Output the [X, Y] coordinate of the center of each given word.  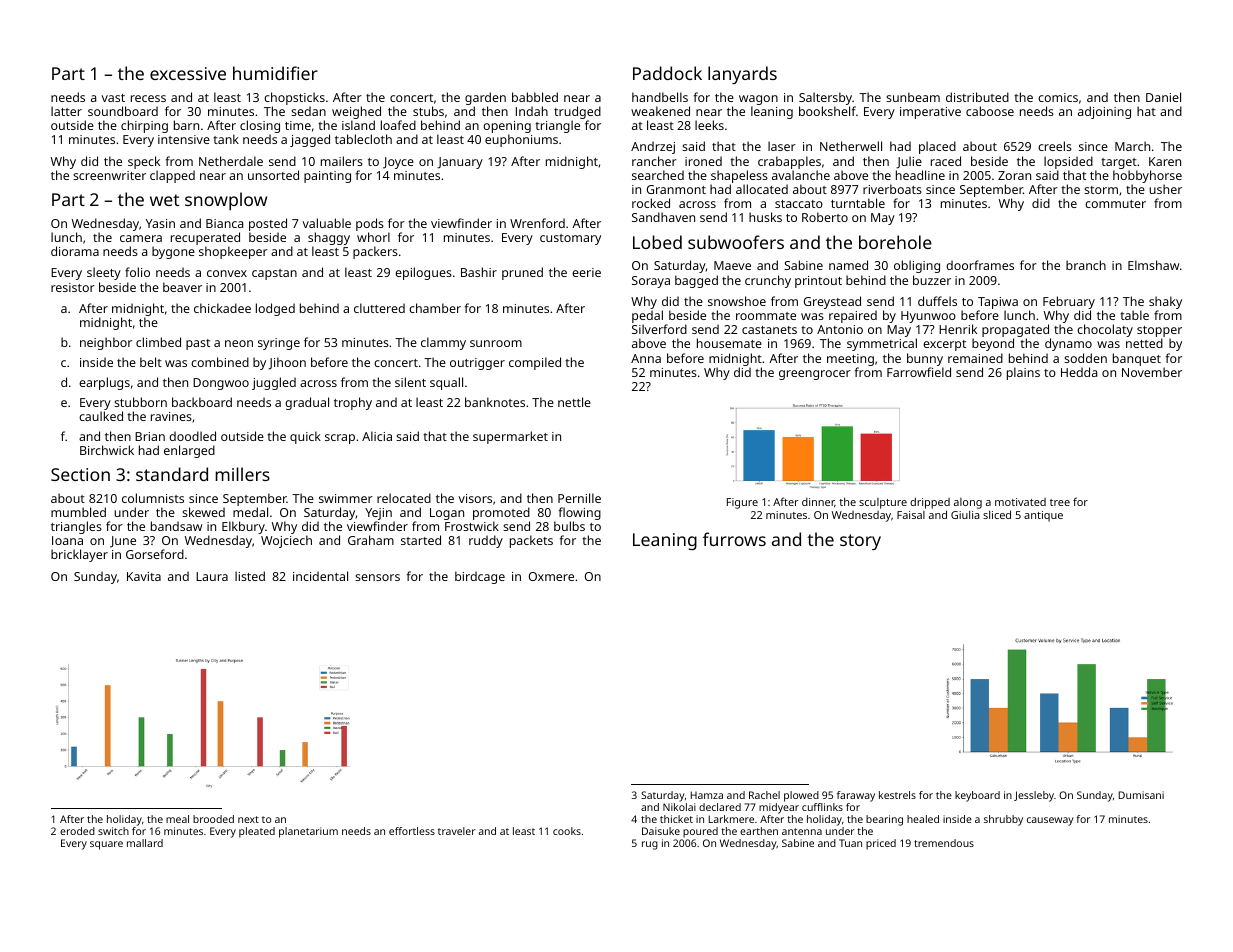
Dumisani [1141, 795]
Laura [212, 576]
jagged [310, 140]
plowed [801, 796]
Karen [1165, 161]
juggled [274, 383]
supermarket [510, 437]
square [106, 845]
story [860, 542]
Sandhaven [663, 217]
